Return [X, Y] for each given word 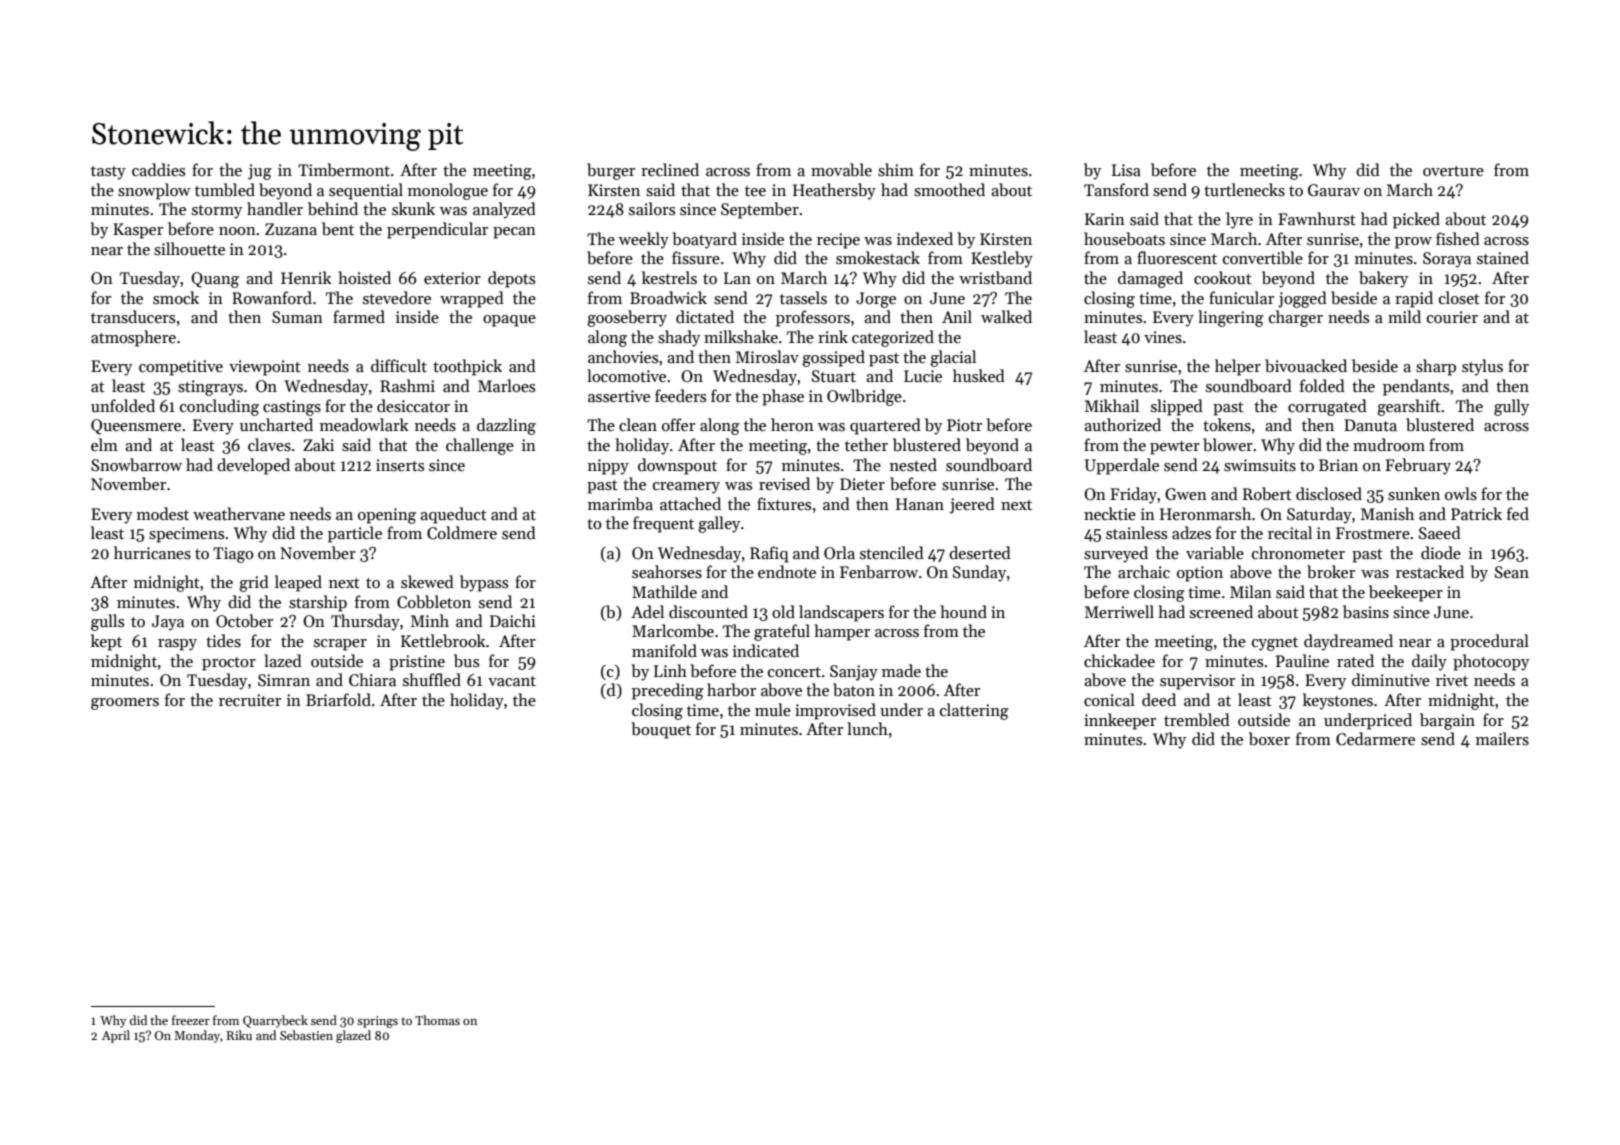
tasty [108, 173]
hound [963, 611]
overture [1453, 171]
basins [1366, 612]
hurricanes [152, 553]
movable [841, 169]
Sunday [979, 573]
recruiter [250, 700]
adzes [1191, 532]
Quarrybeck [275, 1021]
